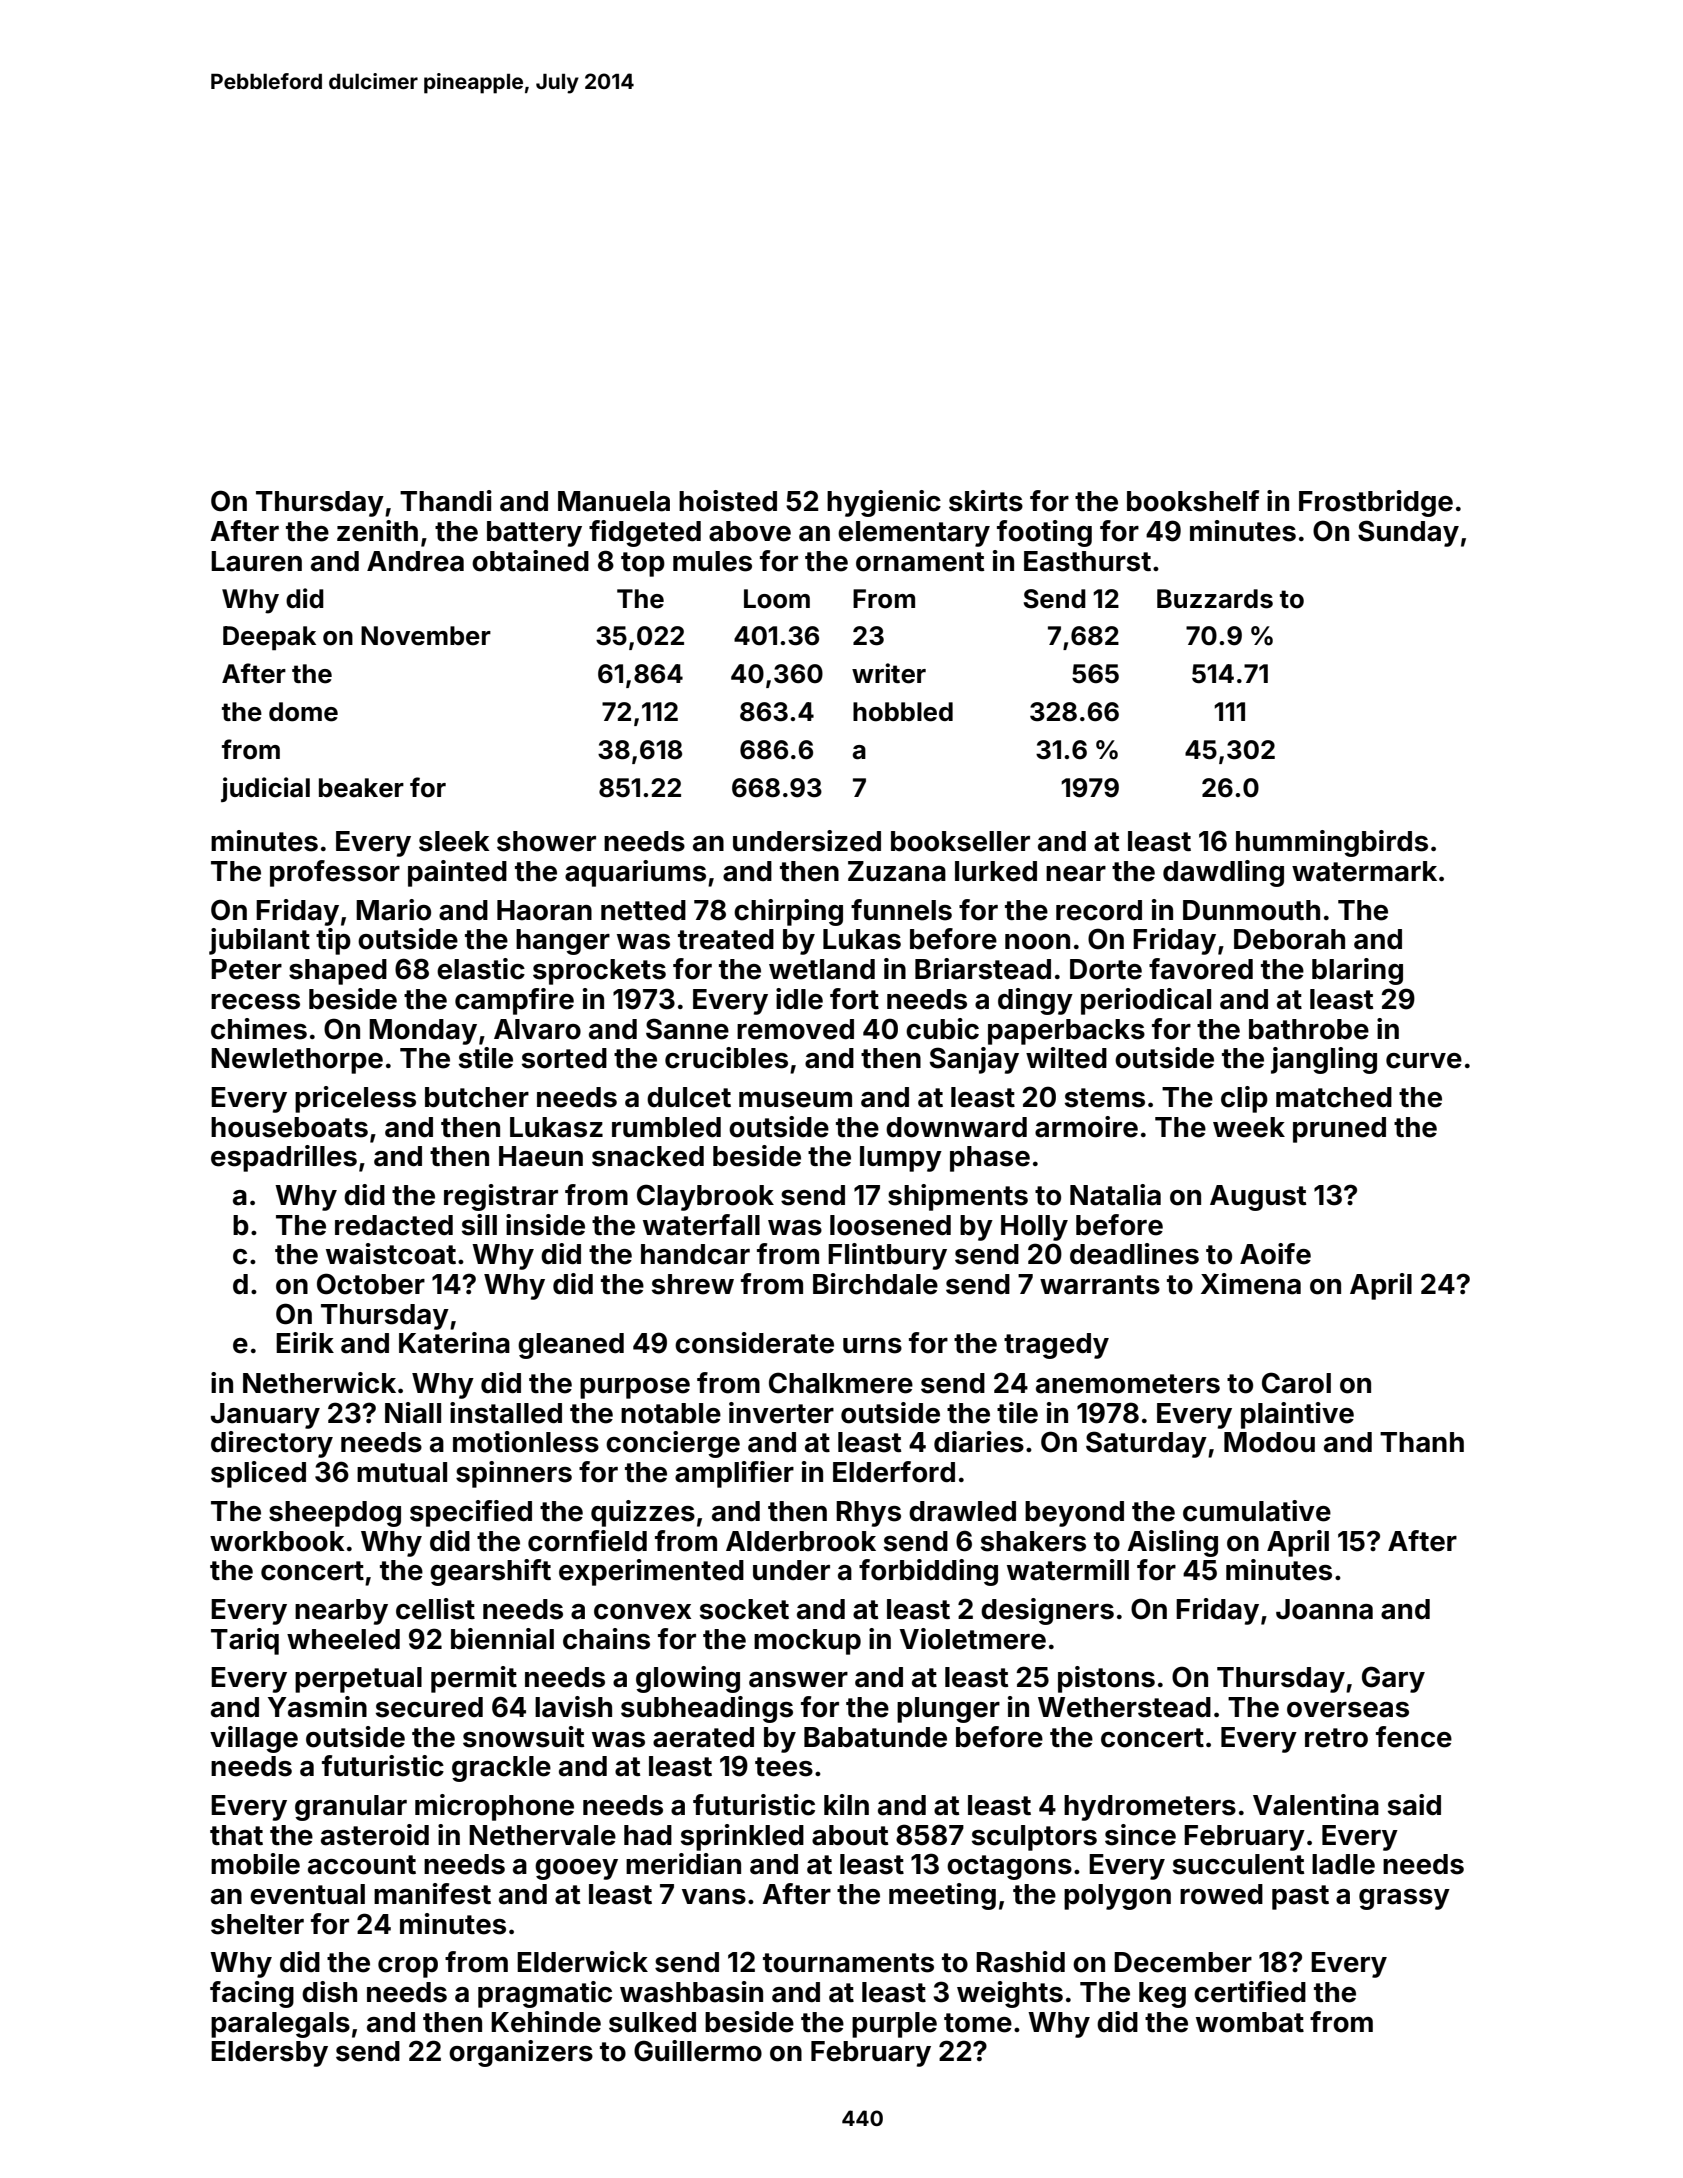 The height and width of the screenshot is (2178, 1683). Describe the element at coordinates (1422, 1442) in the screenshot. I see `Thanh` at that location.
